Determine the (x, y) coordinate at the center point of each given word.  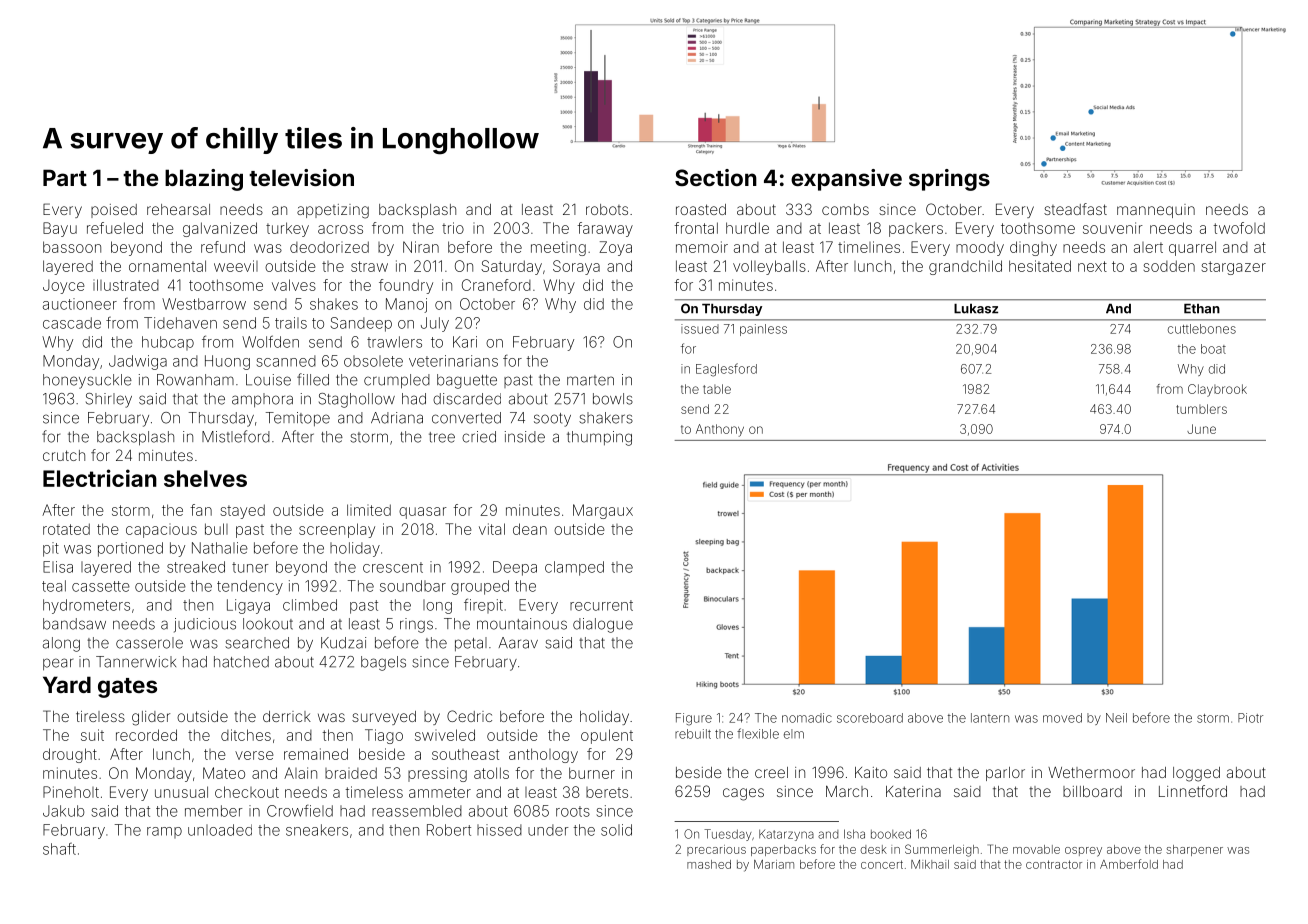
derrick (287, 716)
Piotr (1250, 718)
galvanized (220, 229)
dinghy (1033, 248)
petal (471, 644)
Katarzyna (786, 835)
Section (716, 177)
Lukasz (976, 309)
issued (700, 329)
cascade (72, 323)
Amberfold (1129, 864)
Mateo (224, 773)
